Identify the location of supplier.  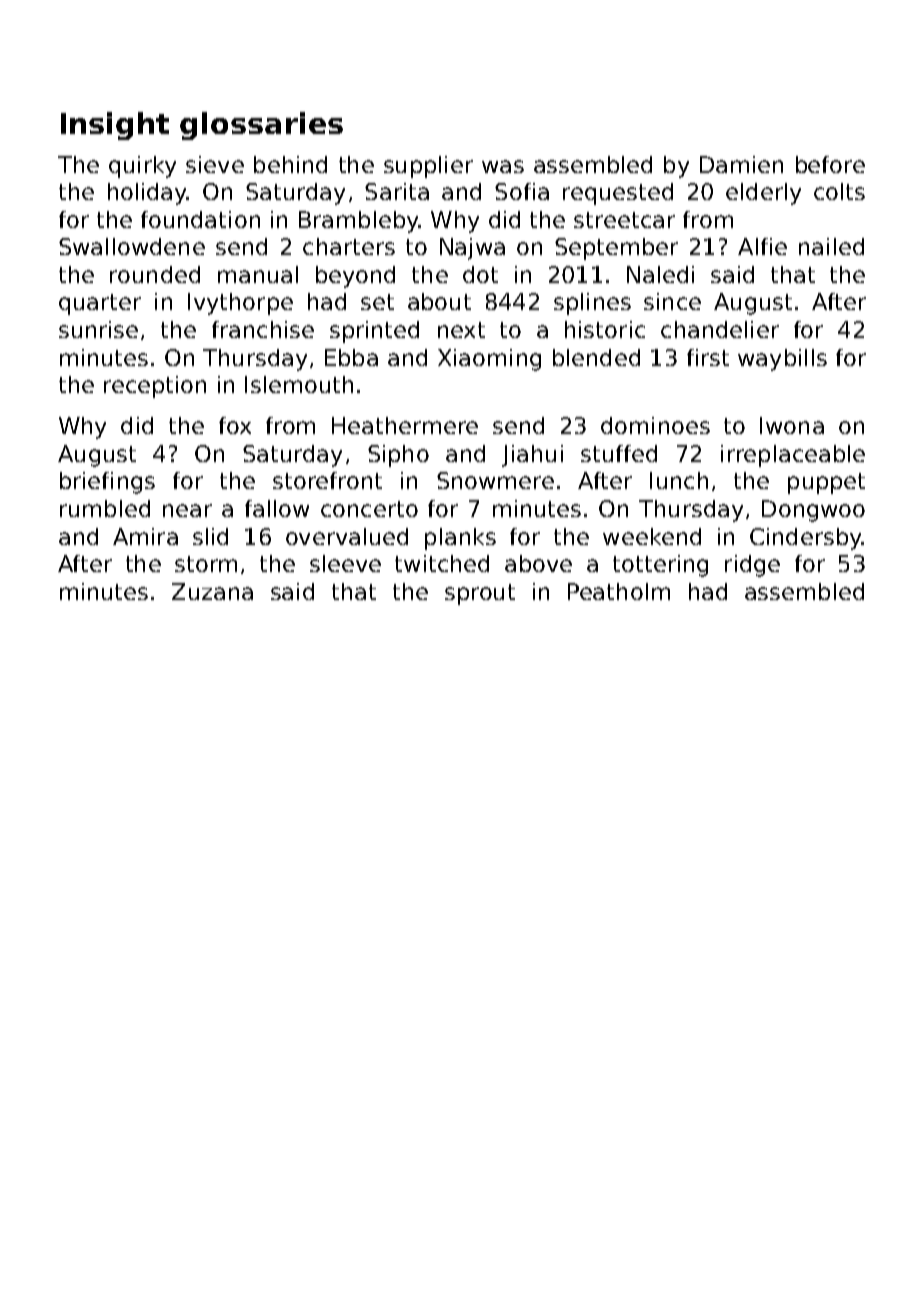
(428, 167).
